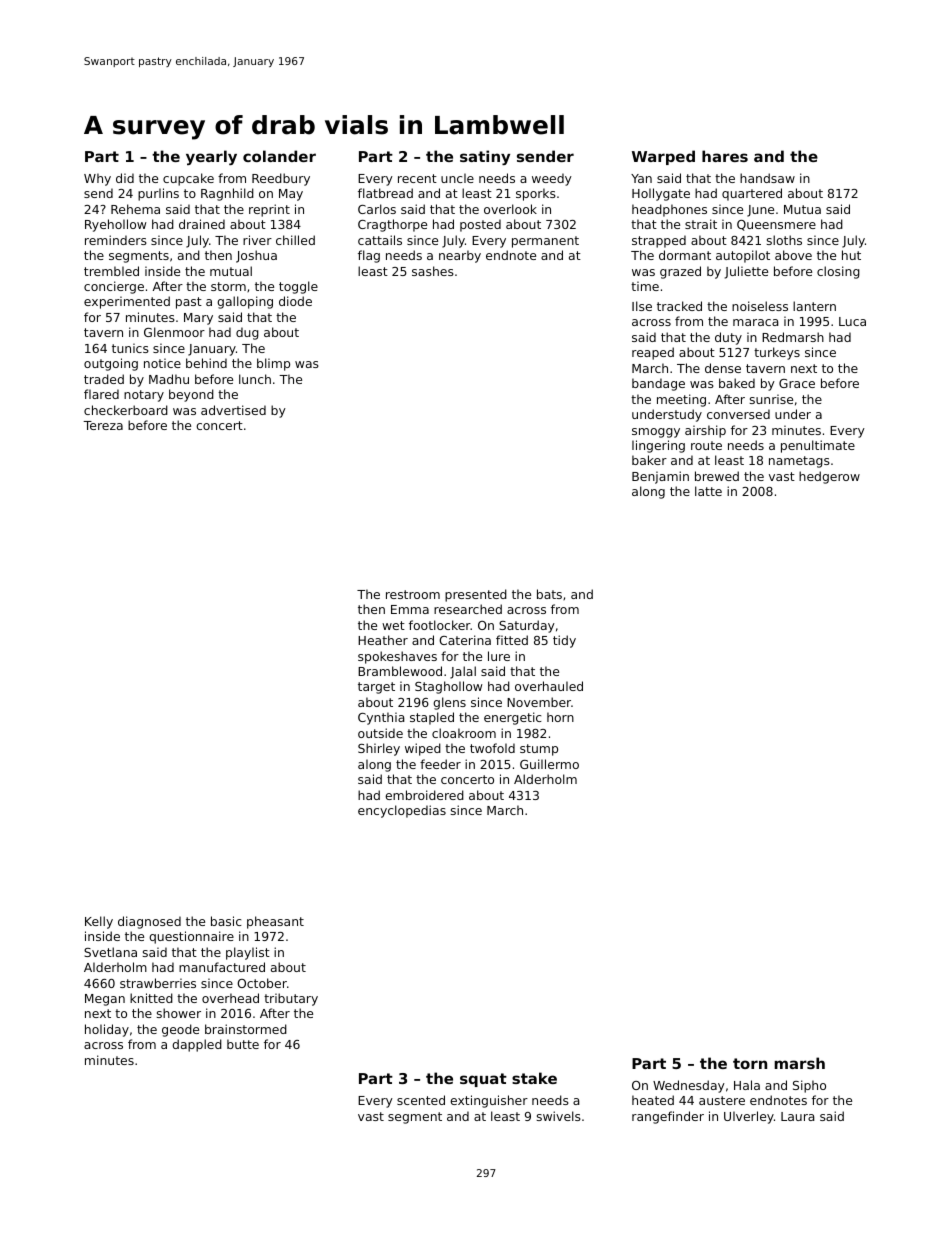 This screenshot has width=952, height=1233. I want to click on brewed, so click(717, 476).
